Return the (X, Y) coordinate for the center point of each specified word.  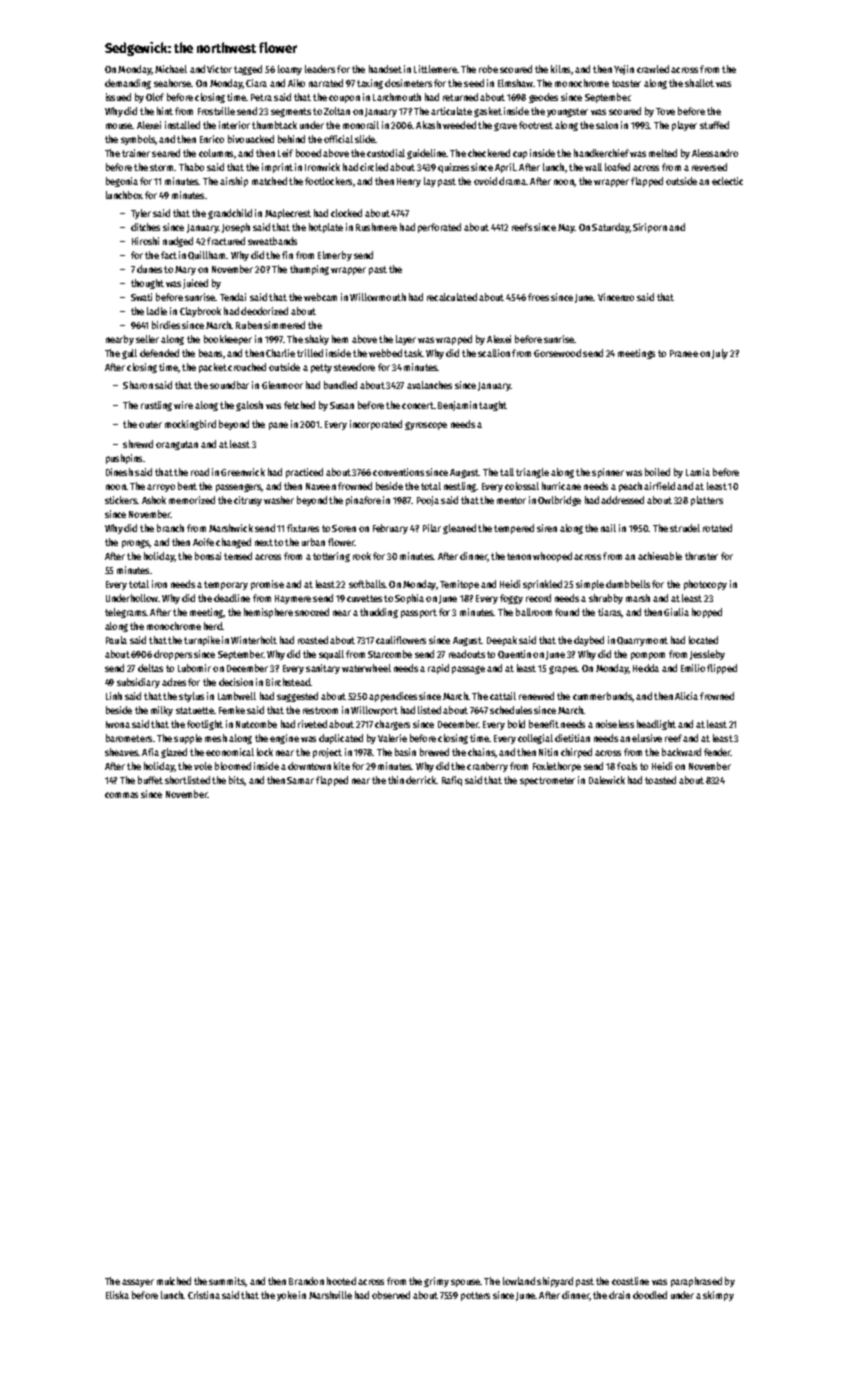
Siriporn (650, 228)
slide (365, 139)
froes (538, 297)
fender (717, 752)
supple (188, 739)
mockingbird (190, 425)
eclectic (727, 181)
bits (236, 780)
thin (396, 780)
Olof (155, 97)
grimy (436, 1282)
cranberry (487, 767)
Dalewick (607, 780)
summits (227, 1281)
